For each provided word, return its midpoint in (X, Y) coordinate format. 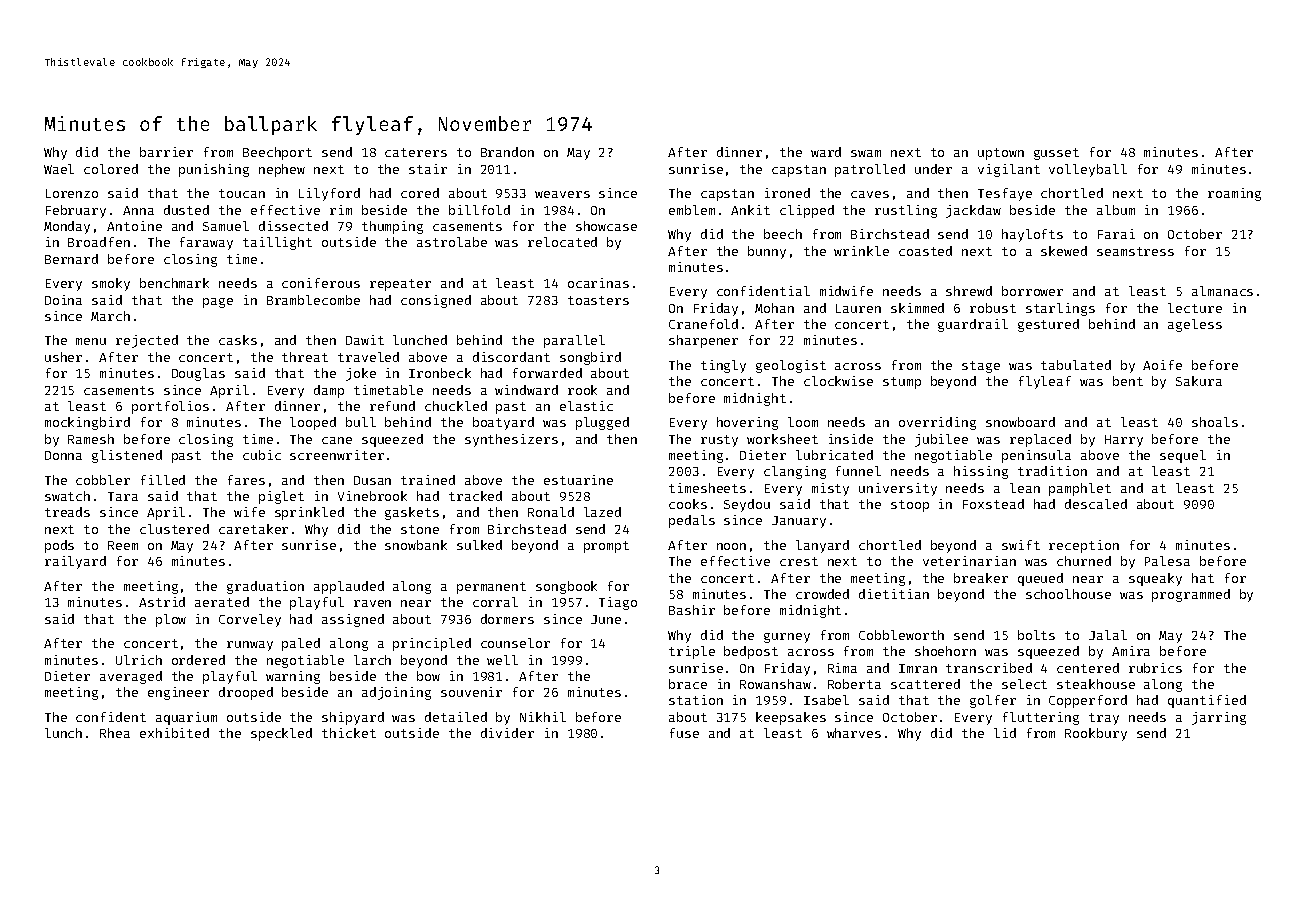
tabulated (1076, 365)
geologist (791, 366)
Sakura (1199, 381)
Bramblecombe (313, 300)
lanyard (822, 546)
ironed (787, 193)
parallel (574, 341)
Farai (1116, 234)
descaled (1096, 504)
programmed (1191, 595)
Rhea (115, 733)
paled (301, 644)
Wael (59, 169)
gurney (787, 638)
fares (246, 480)
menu (91, 341)
